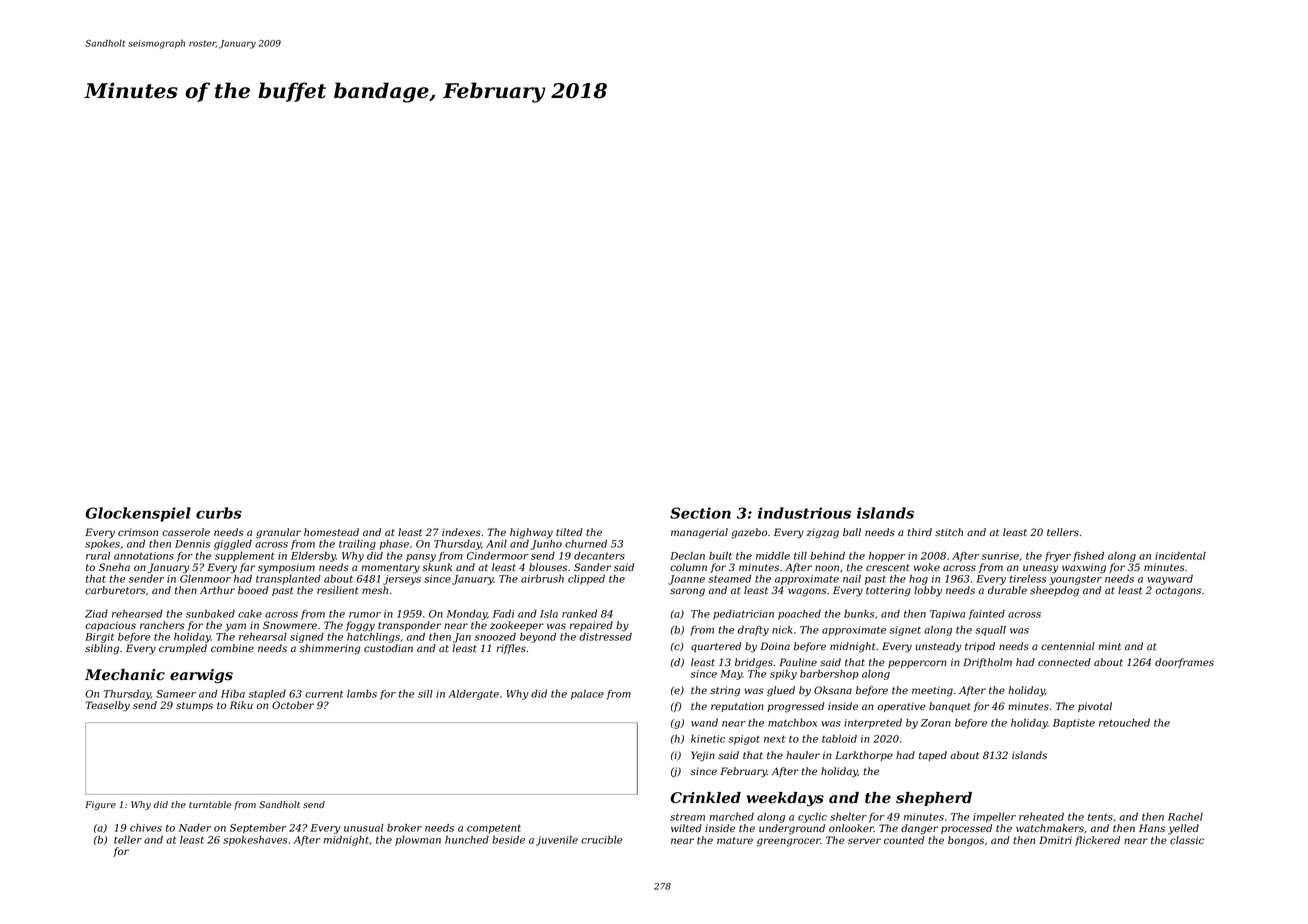 Image resolution: width=1308 pixels, height=924 pixels. Describe the element at coordinates (258, 829) in the screenshot. I see `September` at that location.
